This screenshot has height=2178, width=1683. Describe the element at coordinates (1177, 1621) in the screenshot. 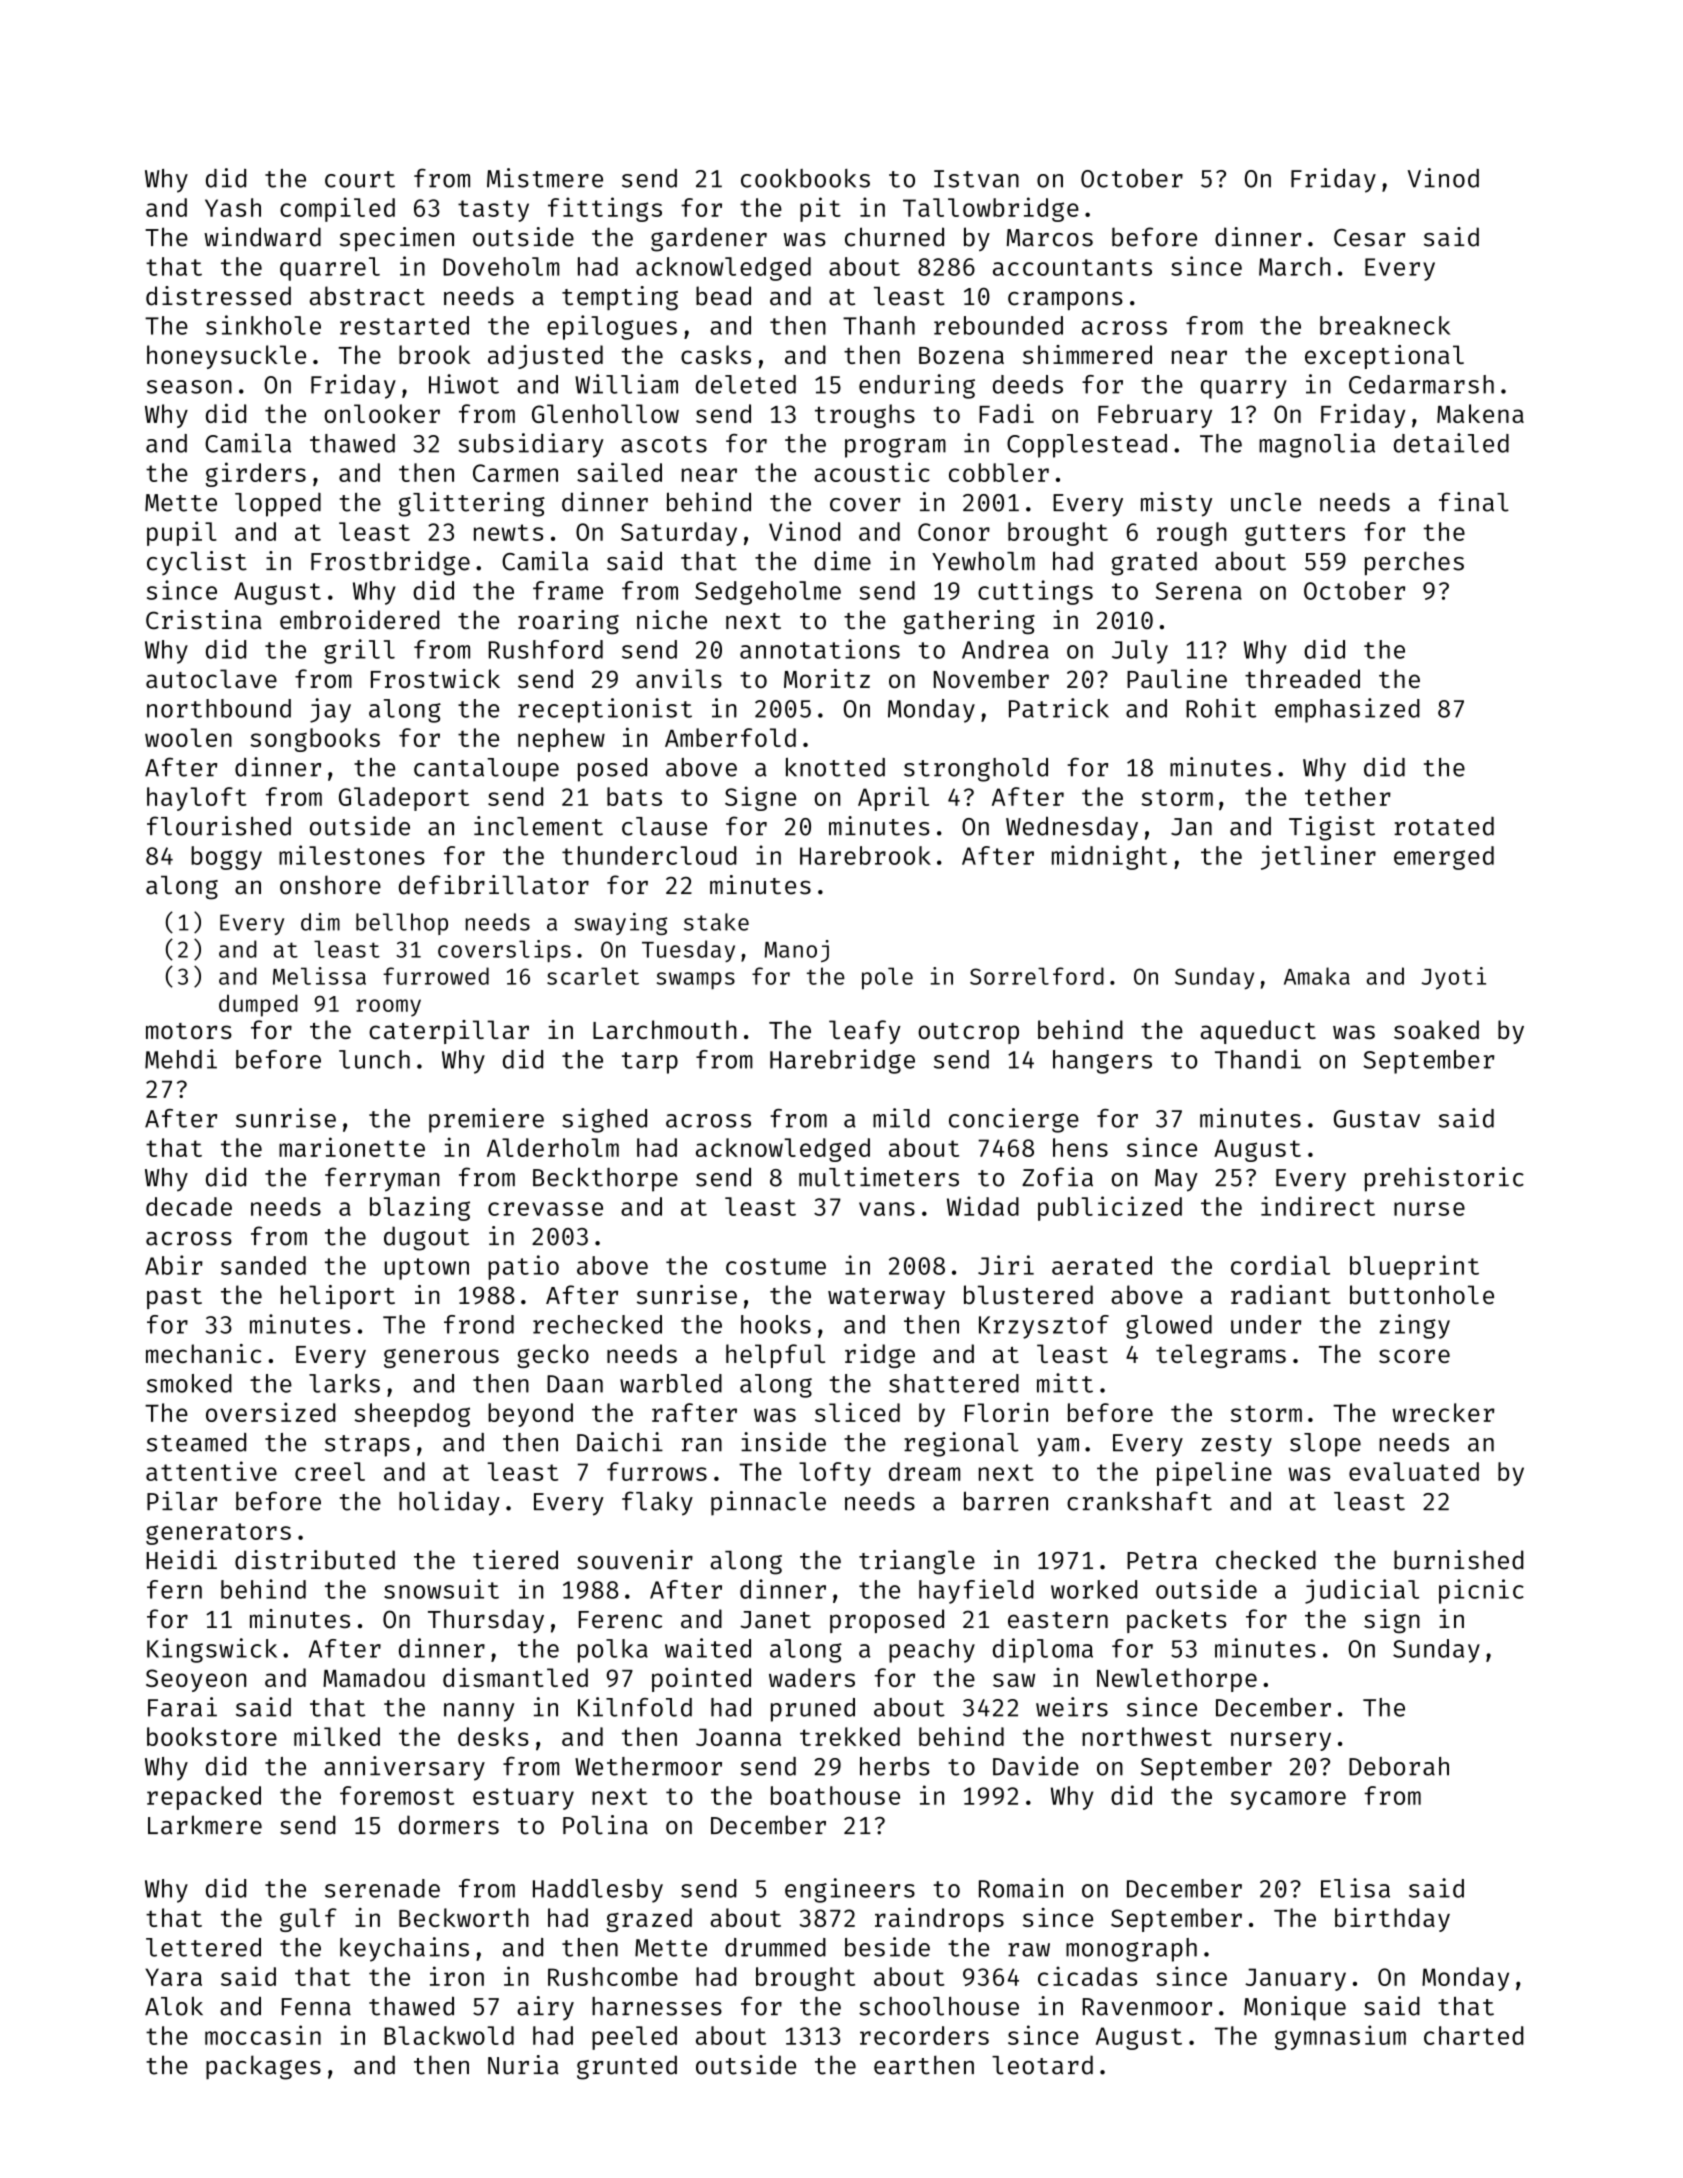

I see `packets` at that location.
